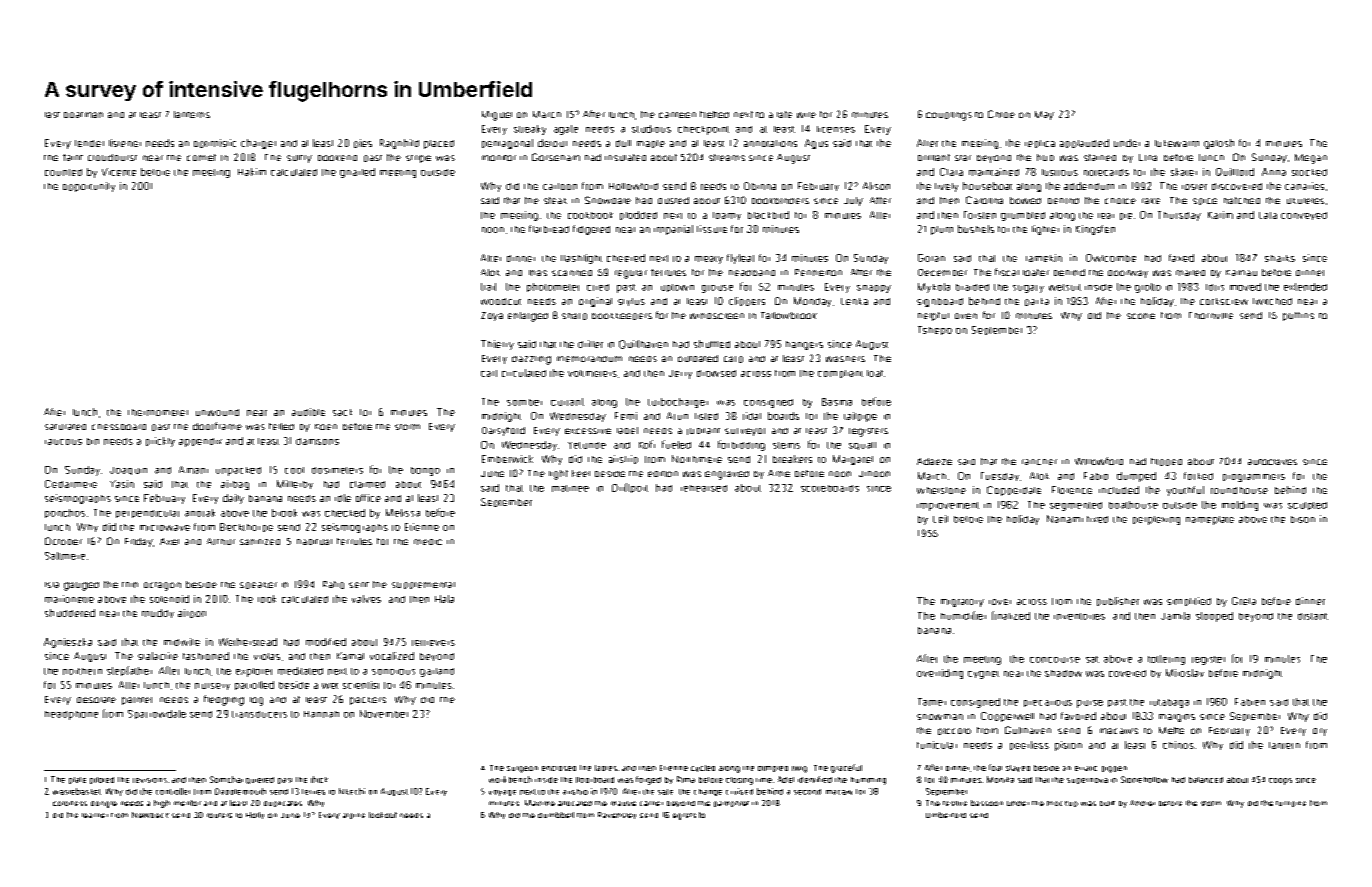  Describe the element at coordinates (252, 172) in the screenshot. I see `Hakim` at that location.
